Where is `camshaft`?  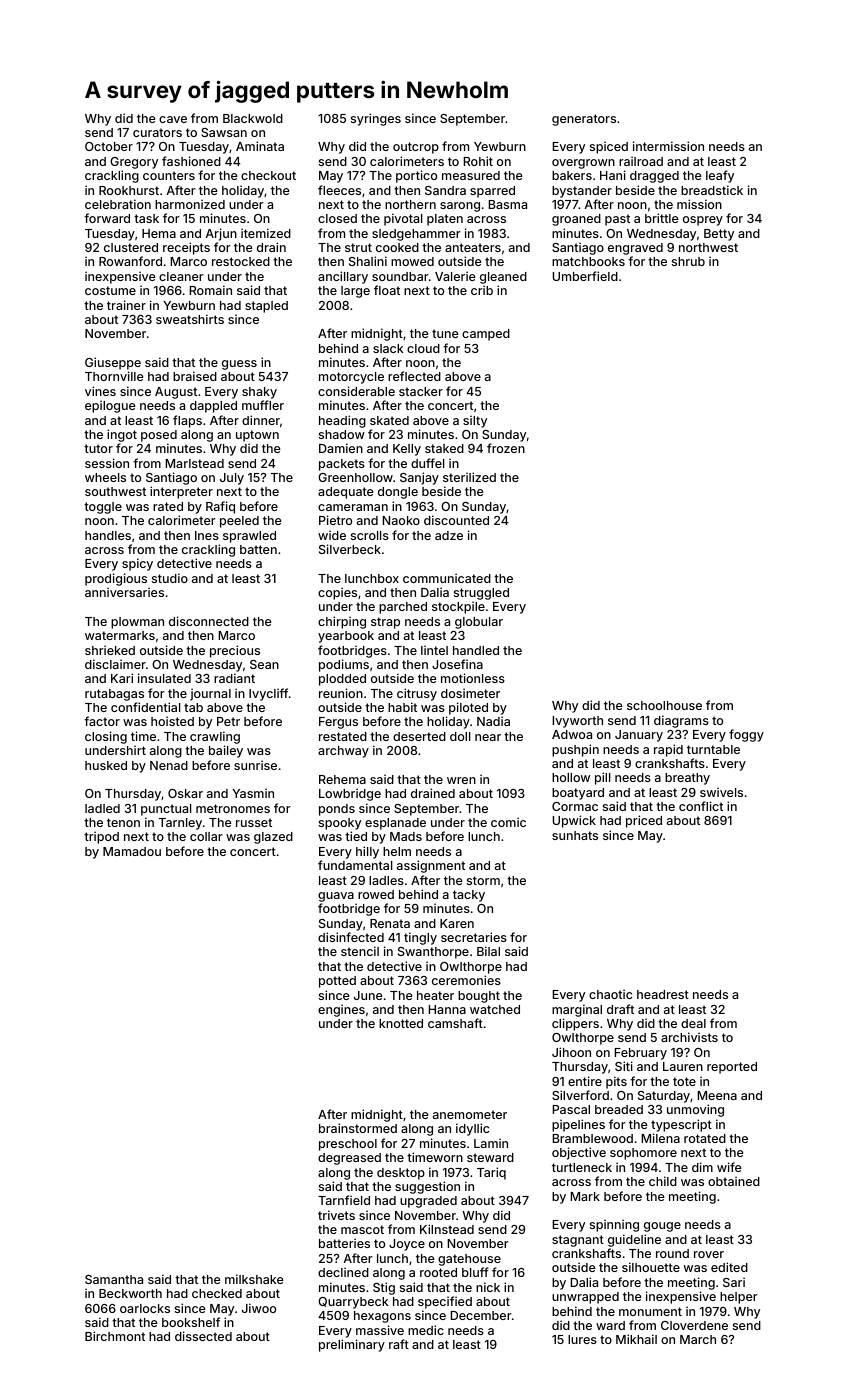 camshaft is located at coordinates (455, 1023).
